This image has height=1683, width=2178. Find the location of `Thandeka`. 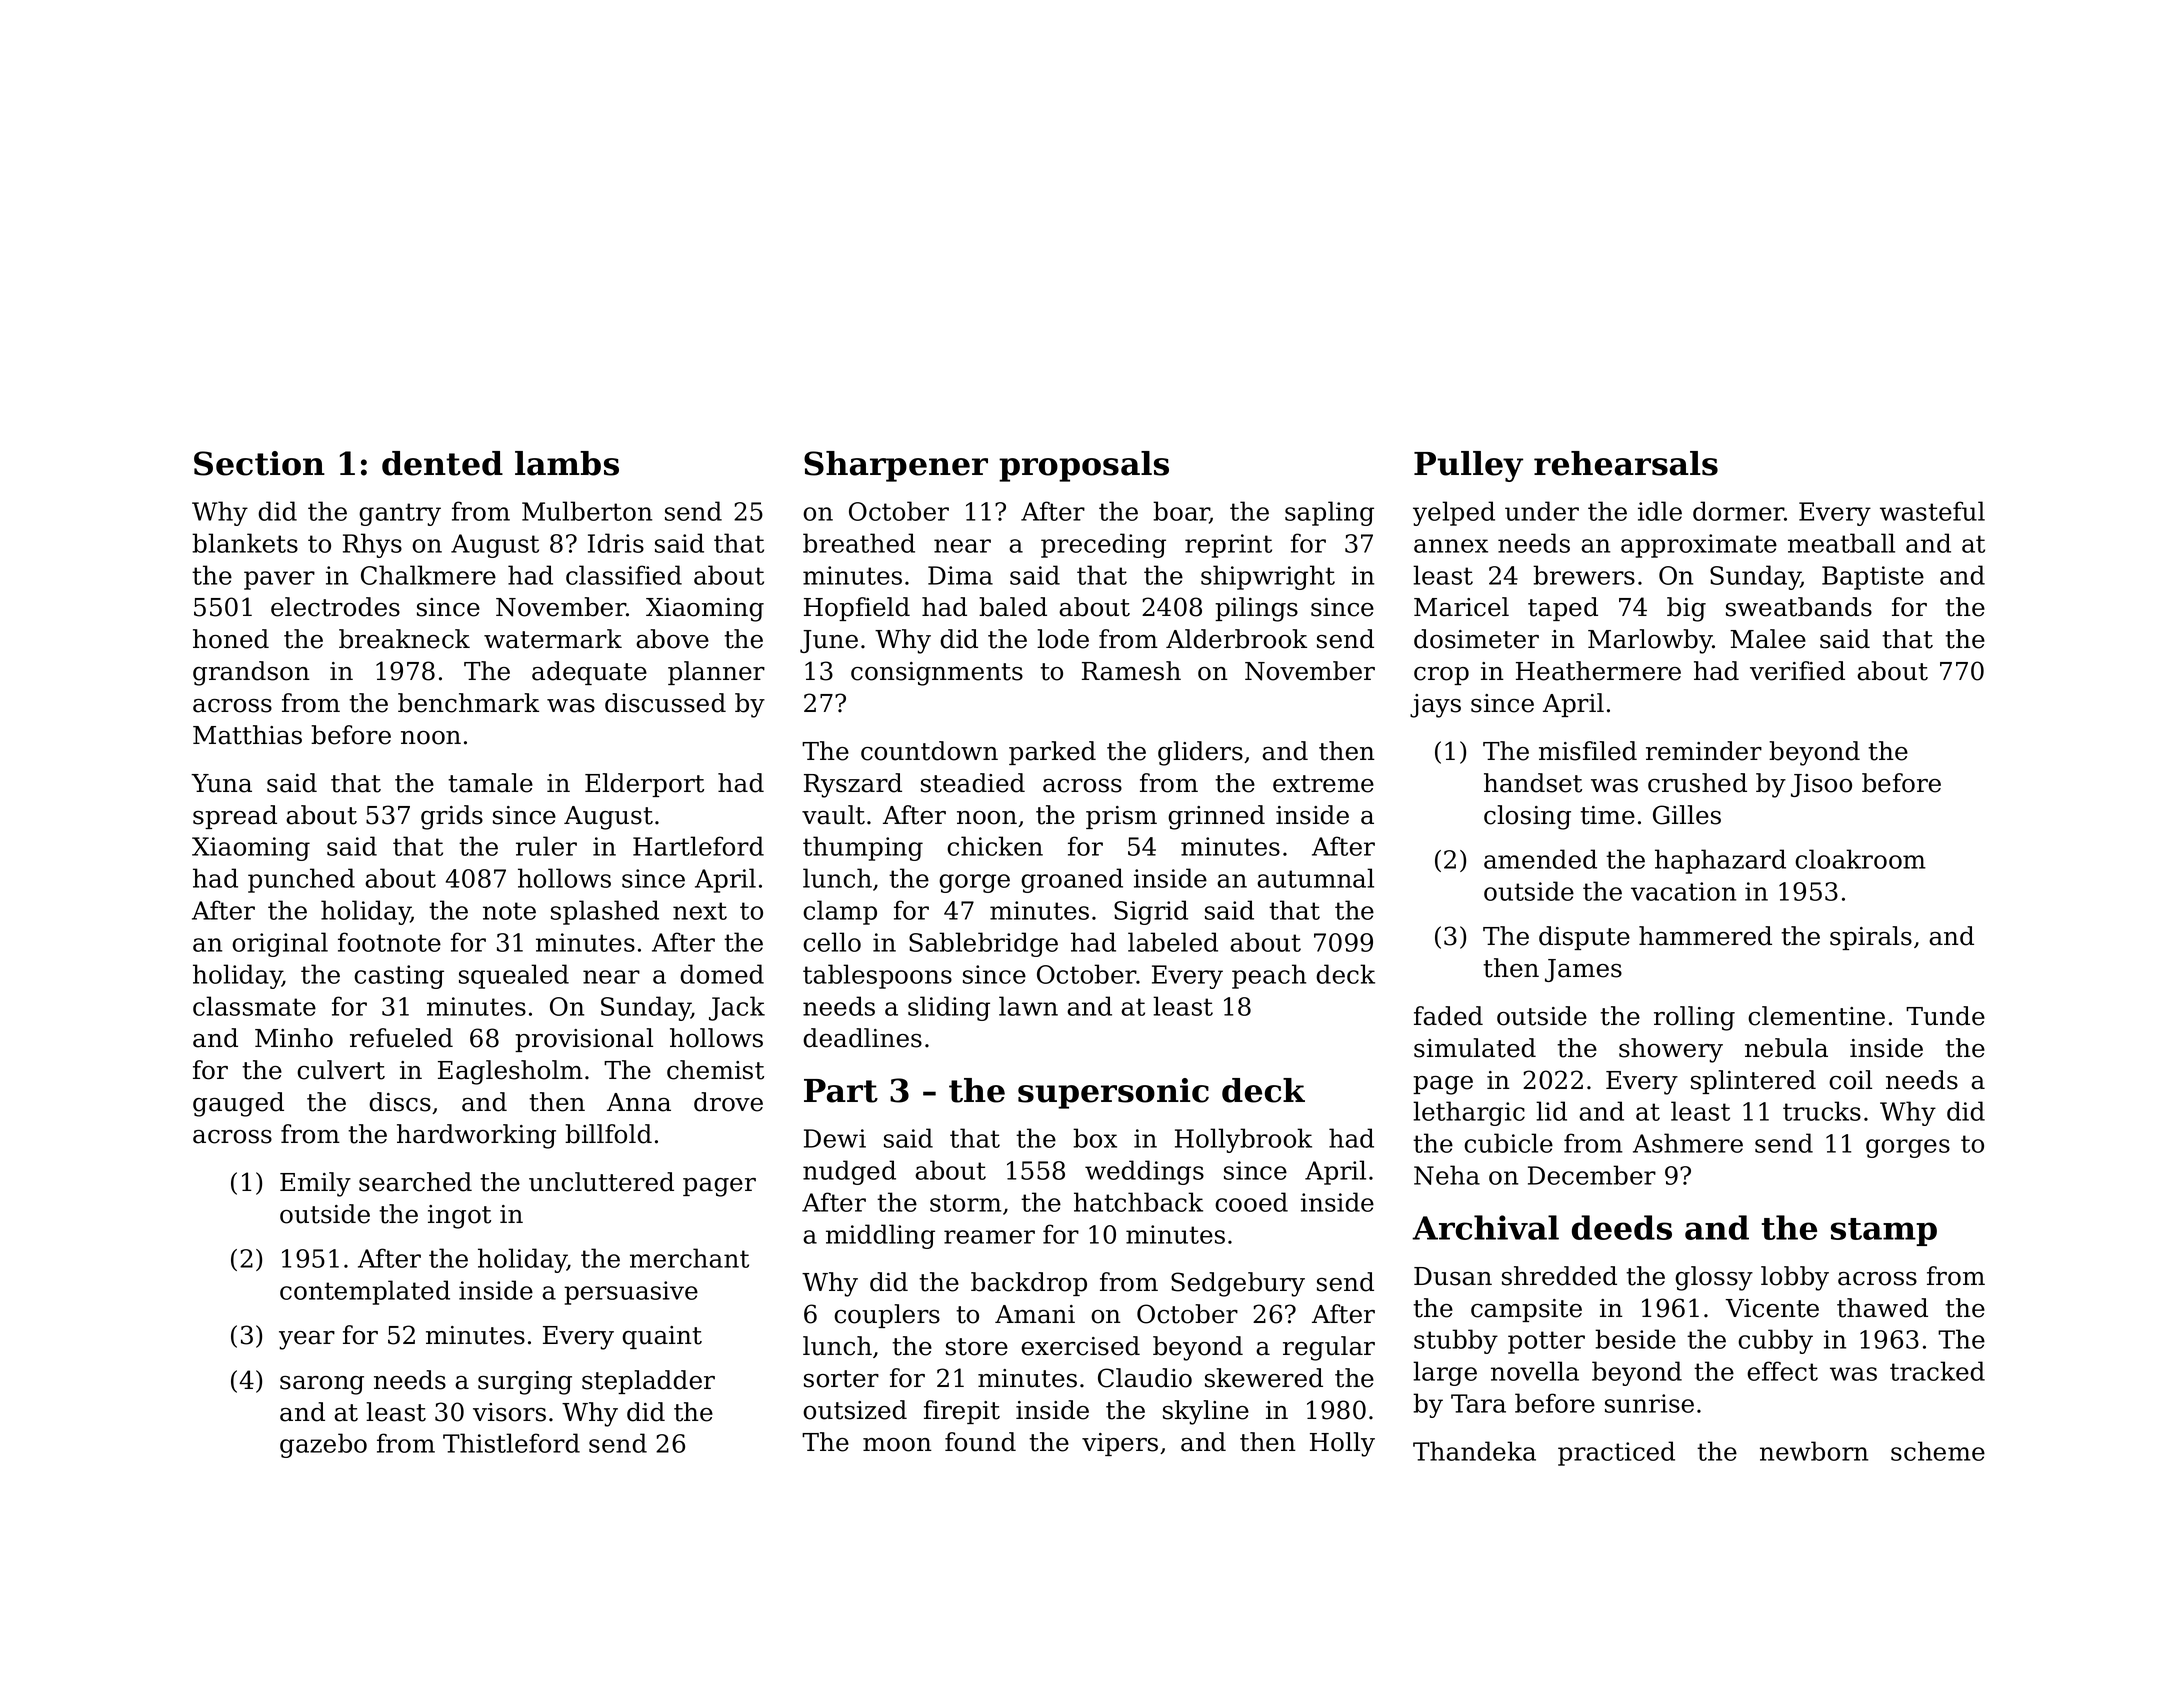

Thandeka is located at coordinates (1474, 1451).
